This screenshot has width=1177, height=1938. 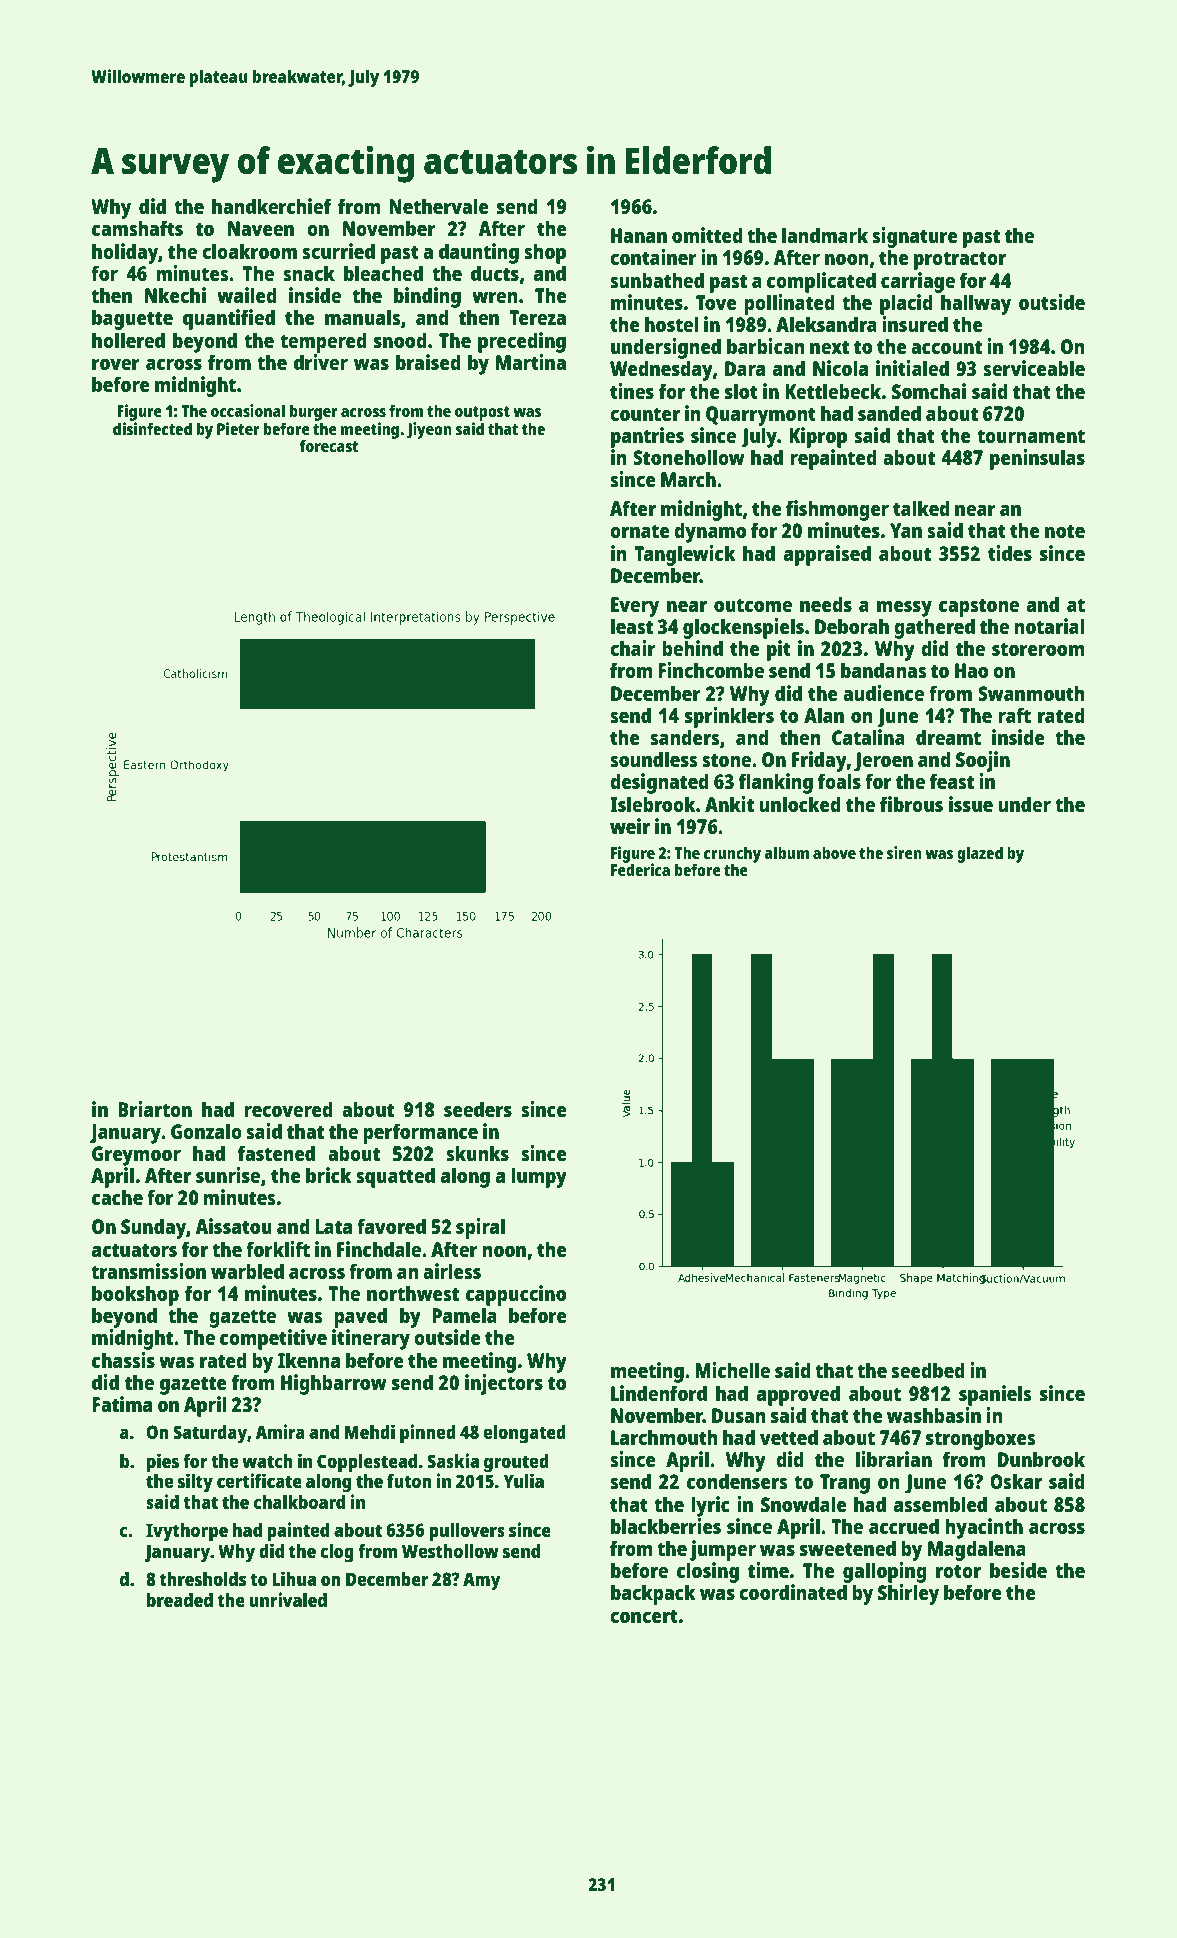 What do you see at coordinates (707, 235) in the screenshot?
I see `omitted` at bounding box center [707, 235].
